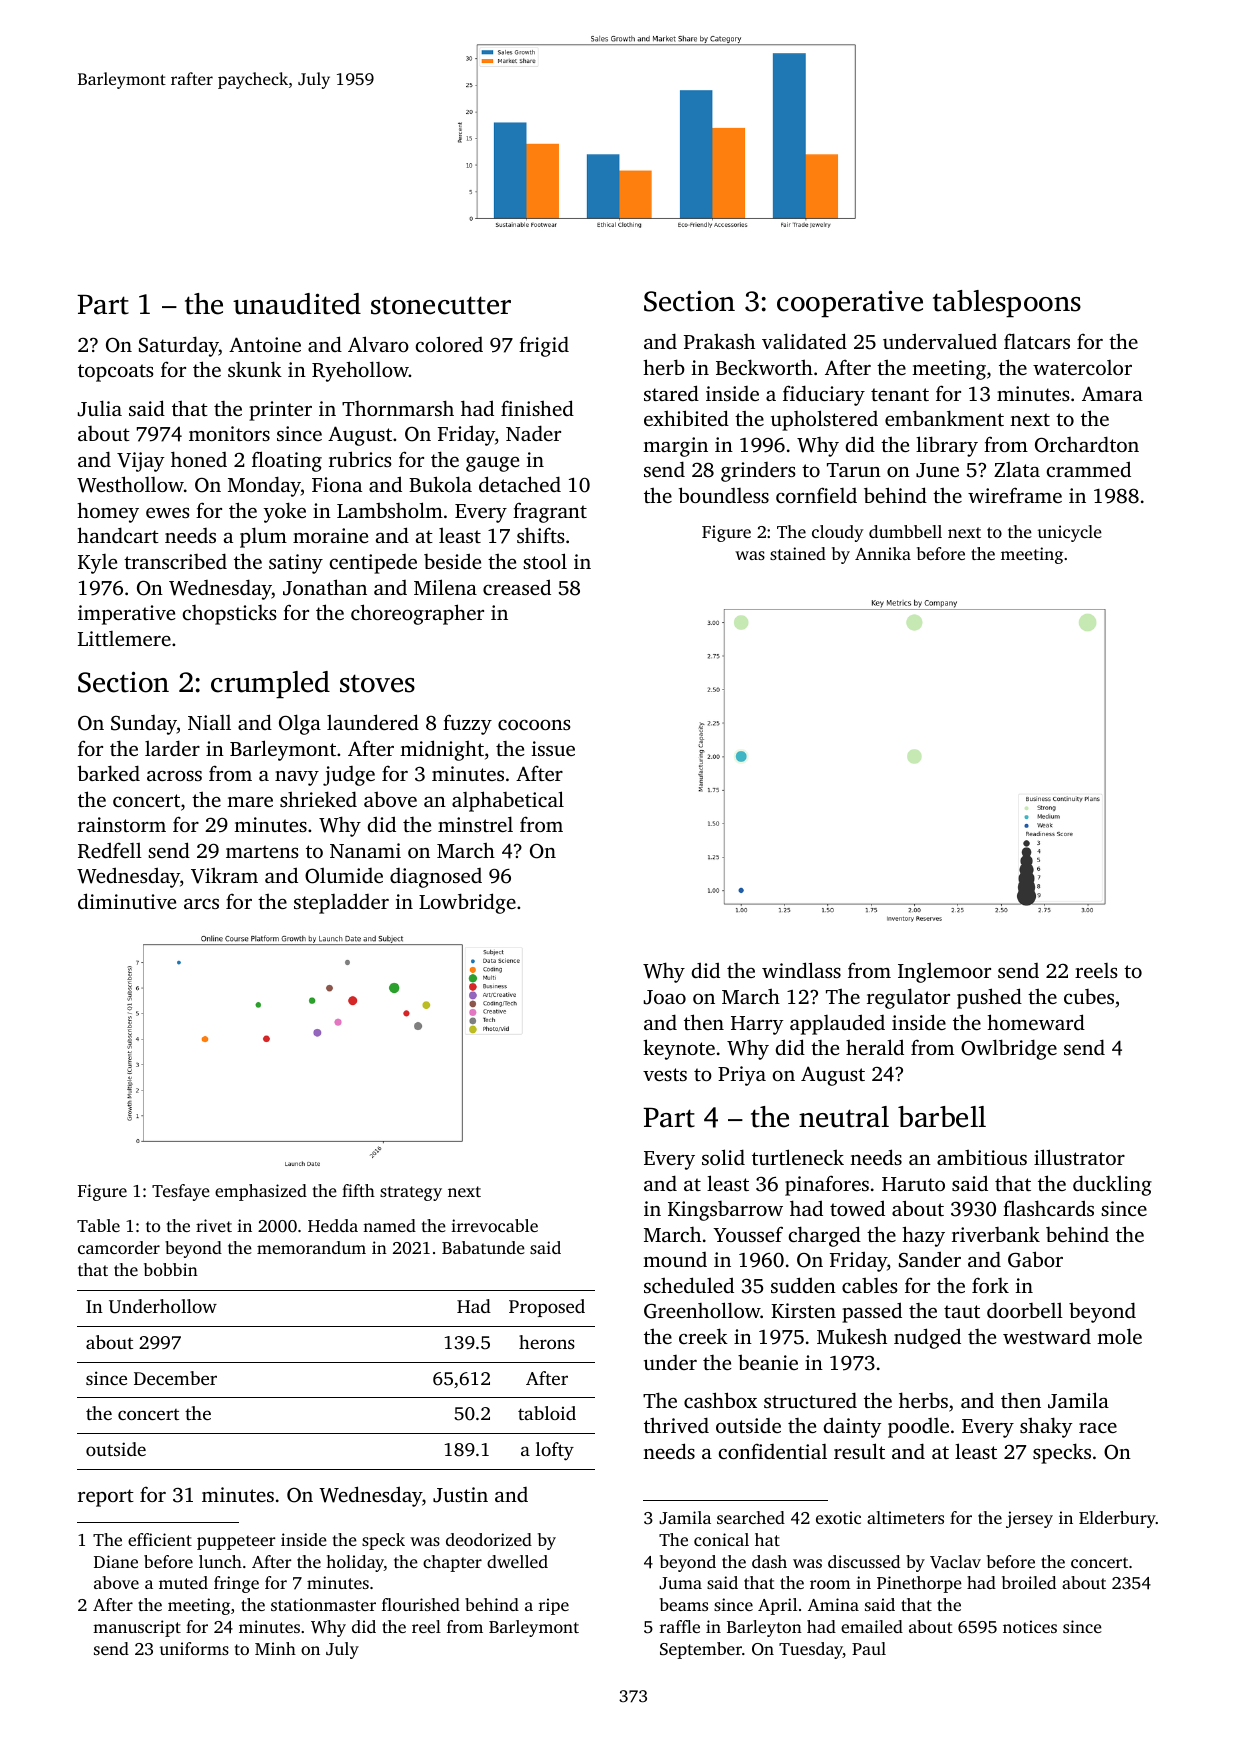 The height and width of the page is (1750, 1238). Describe the element at coordinates (1089, 996) in the page. I see `cubes` at that location.
